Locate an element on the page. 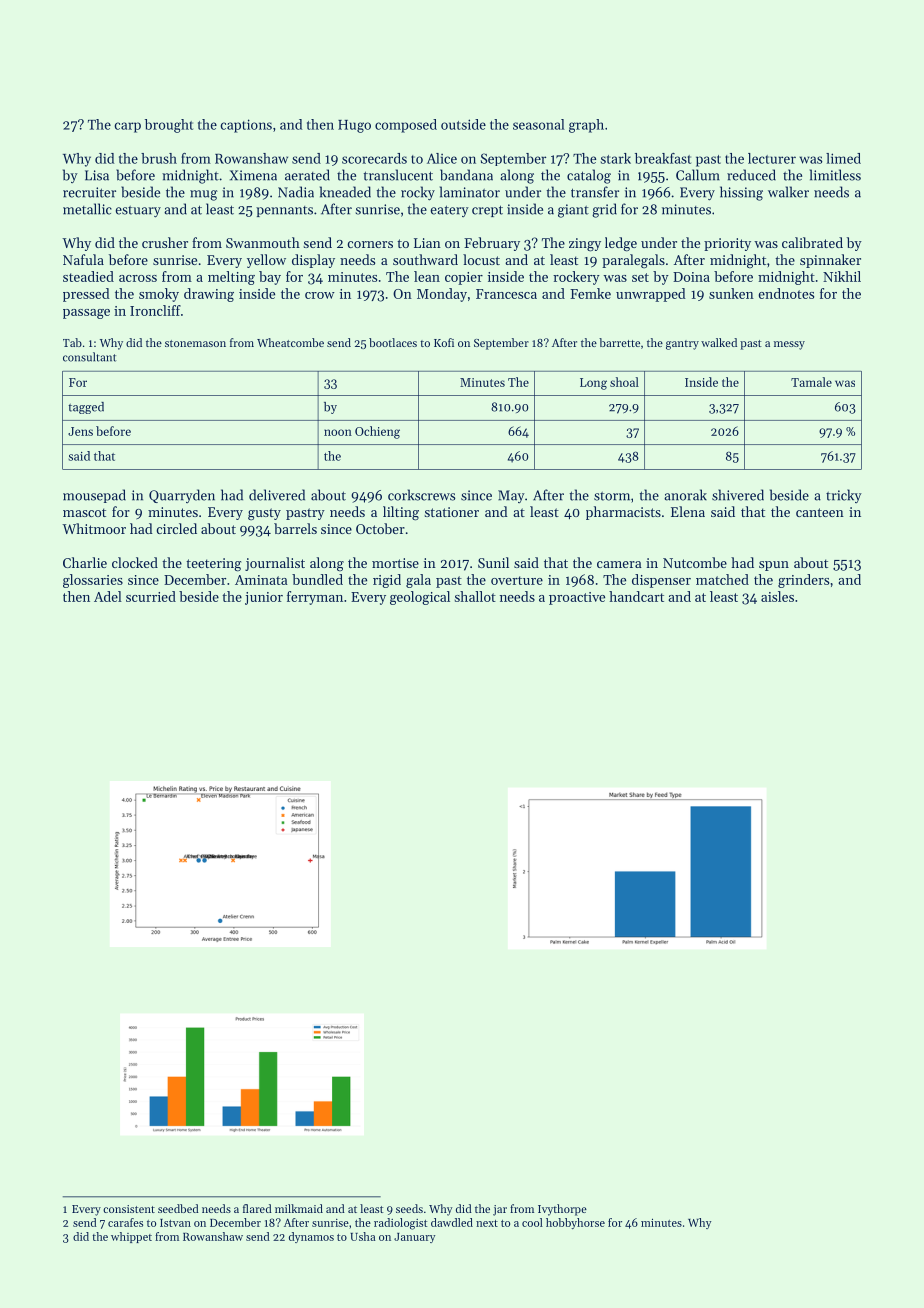 This image has width=924, height=1308. junior is located at coordinates (264, 598).
